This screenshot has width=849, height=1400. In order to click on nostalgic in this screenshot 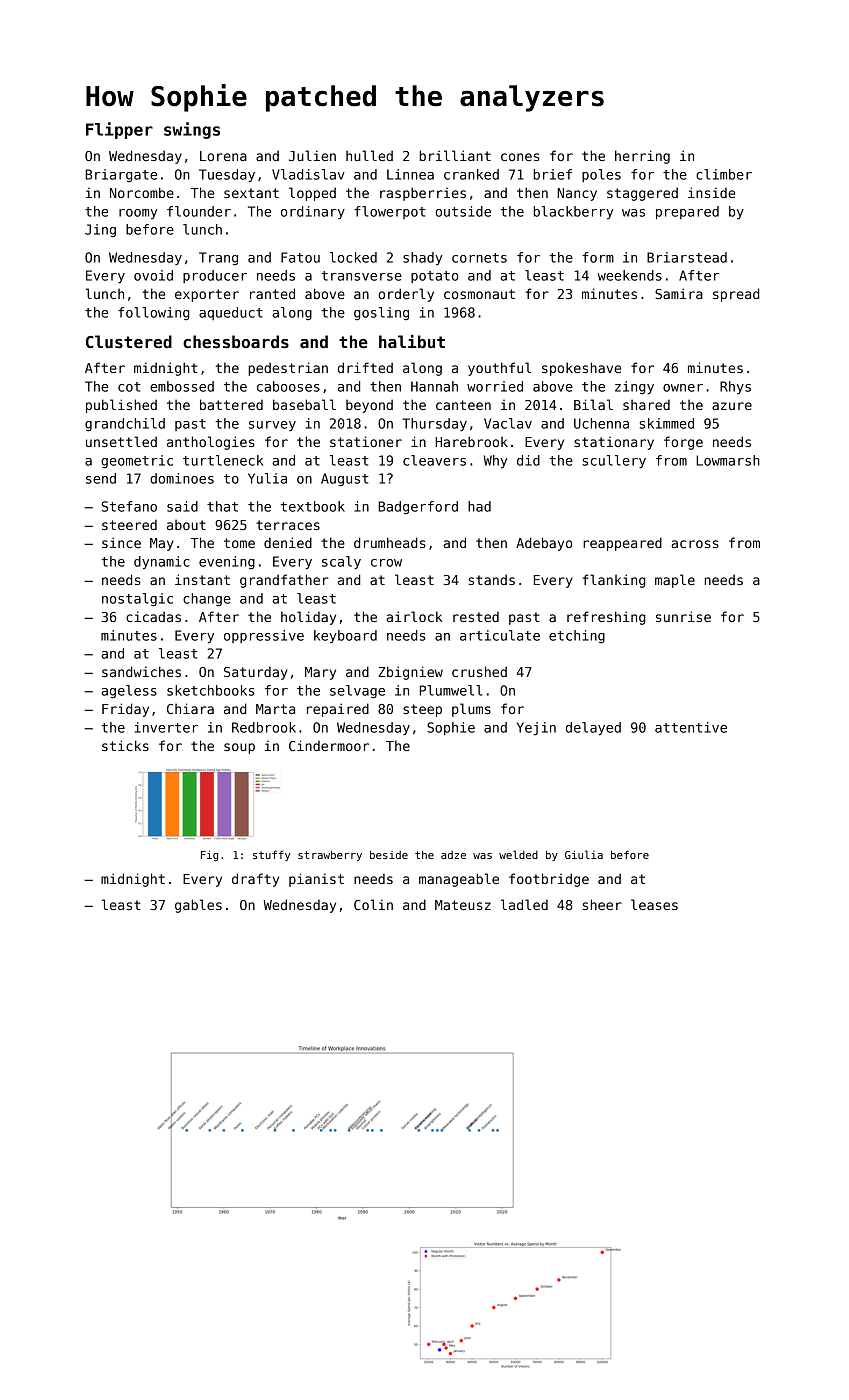, I will do `click(137, 600)`.
